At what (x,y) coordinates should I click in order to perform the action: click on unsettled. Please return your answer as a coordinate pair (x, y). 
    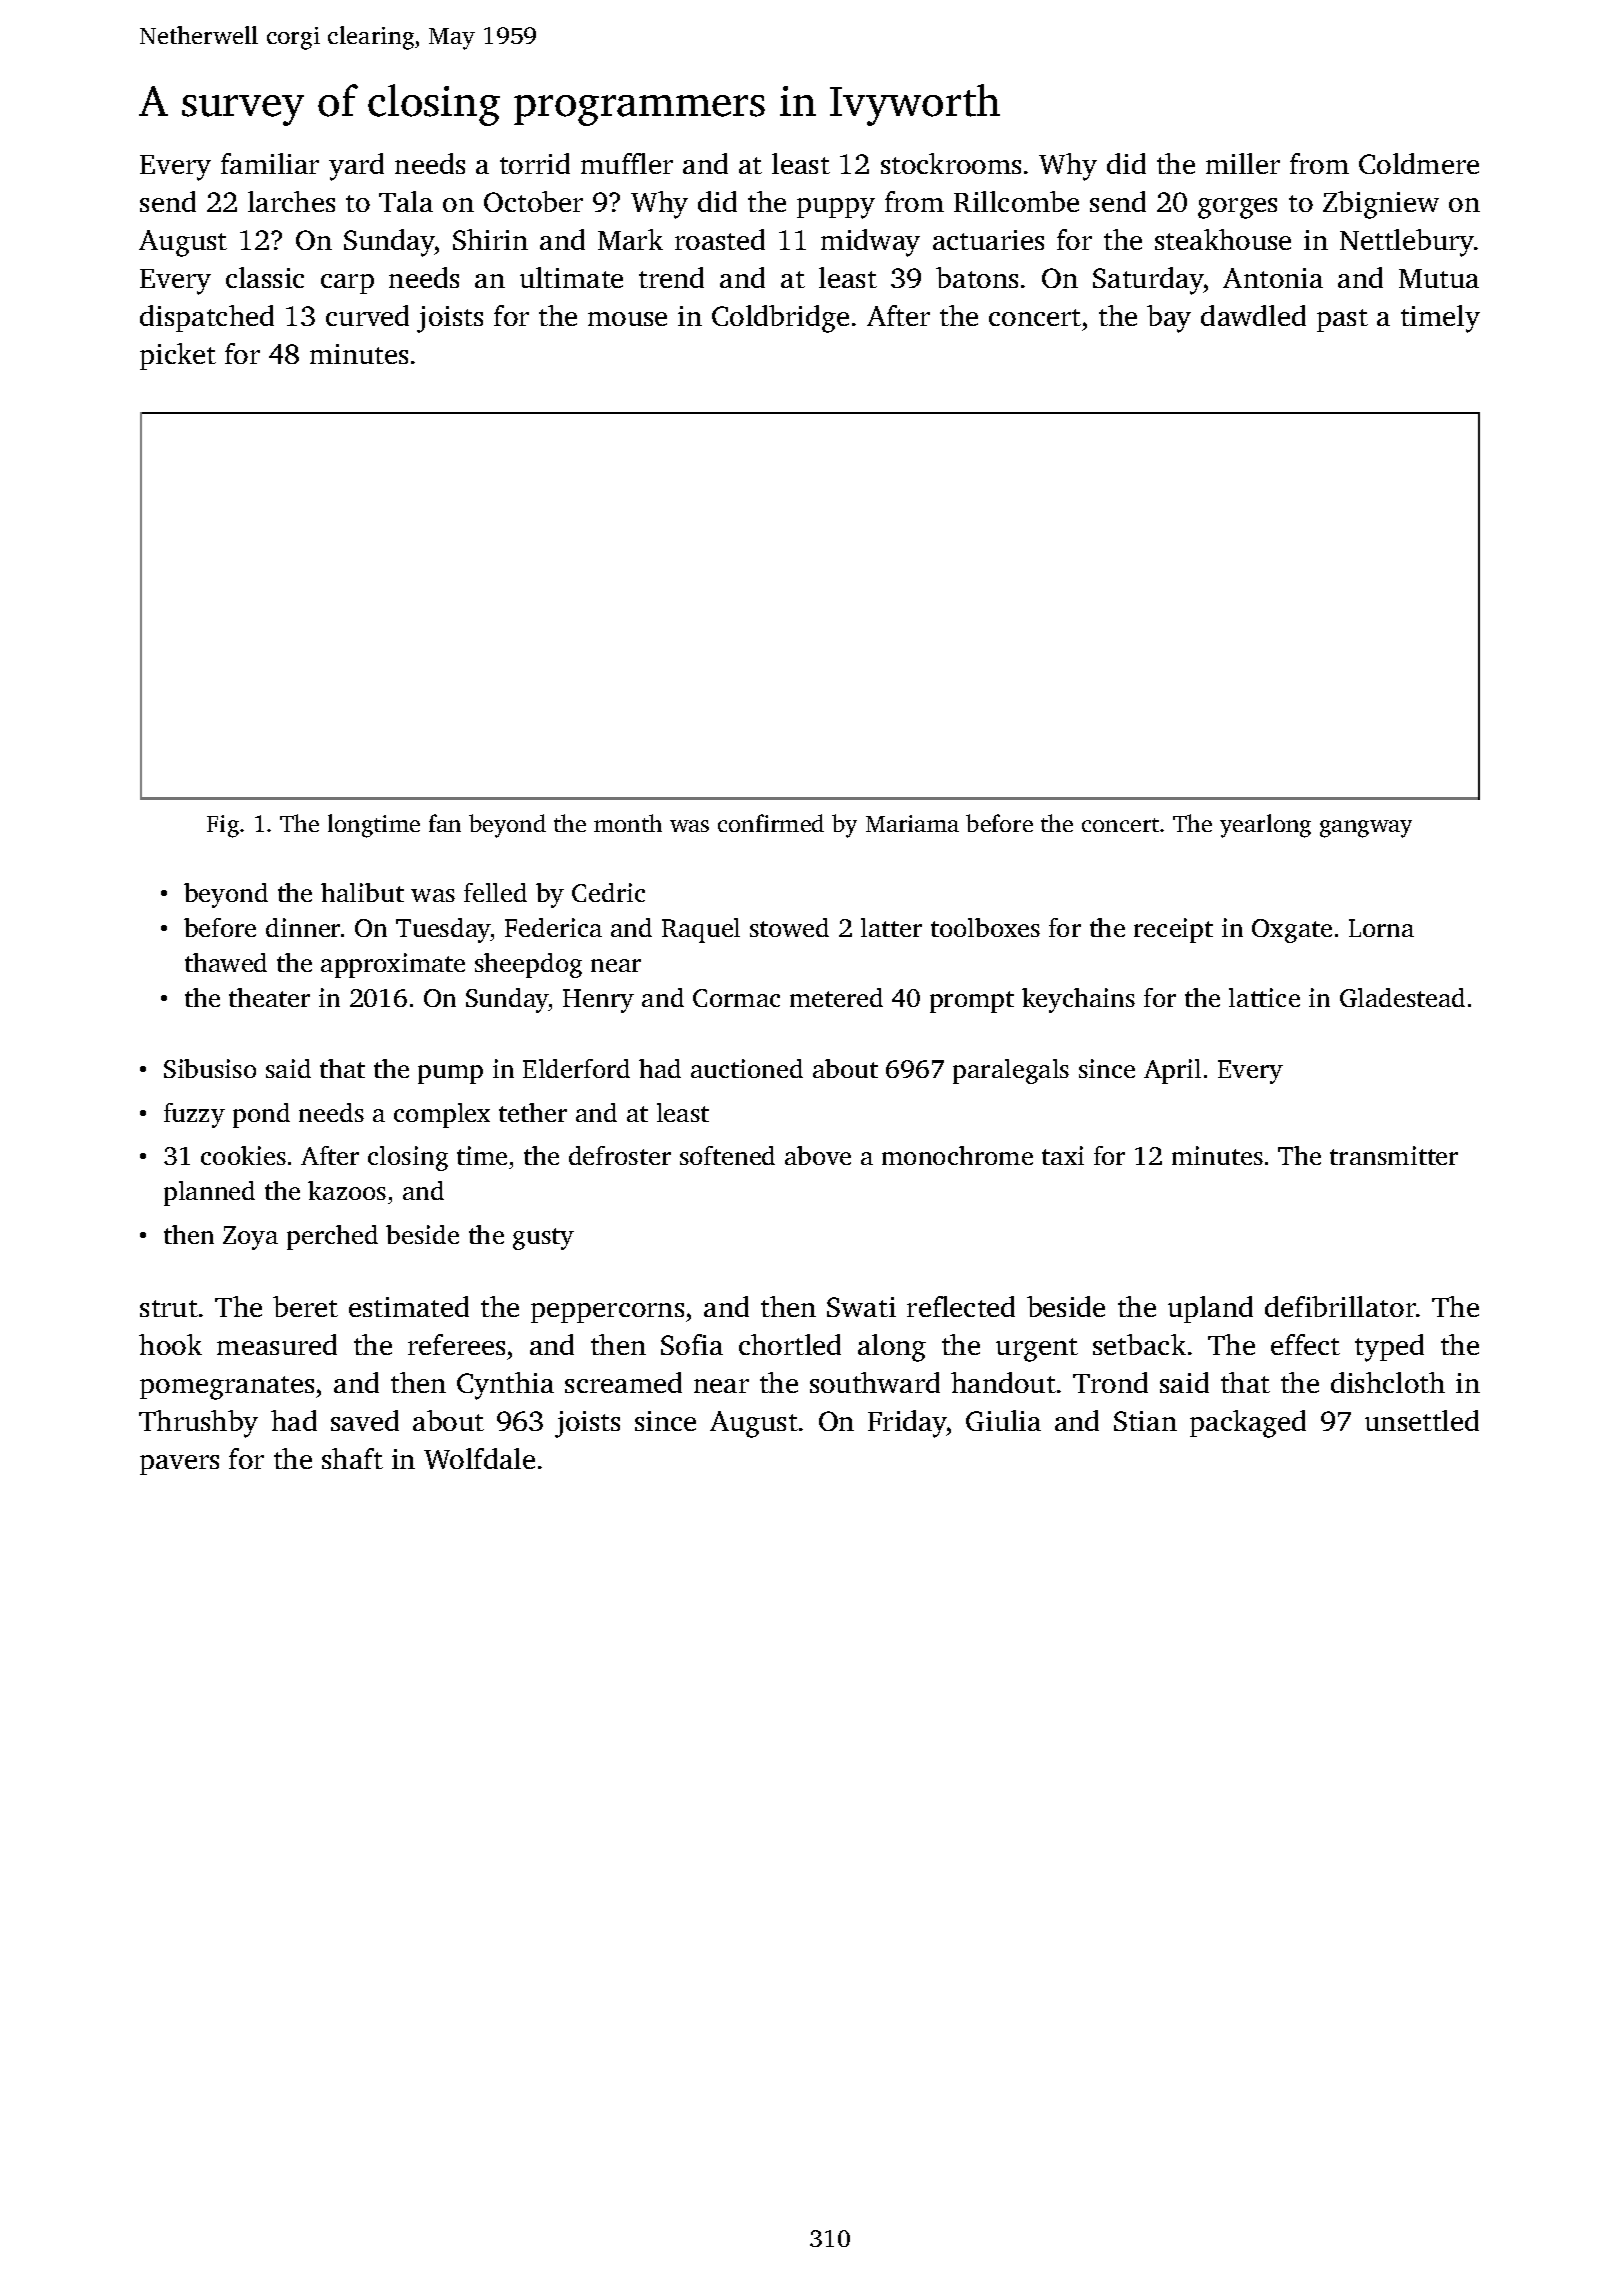
    Looking at the image, I should click on (1422, 1420).
